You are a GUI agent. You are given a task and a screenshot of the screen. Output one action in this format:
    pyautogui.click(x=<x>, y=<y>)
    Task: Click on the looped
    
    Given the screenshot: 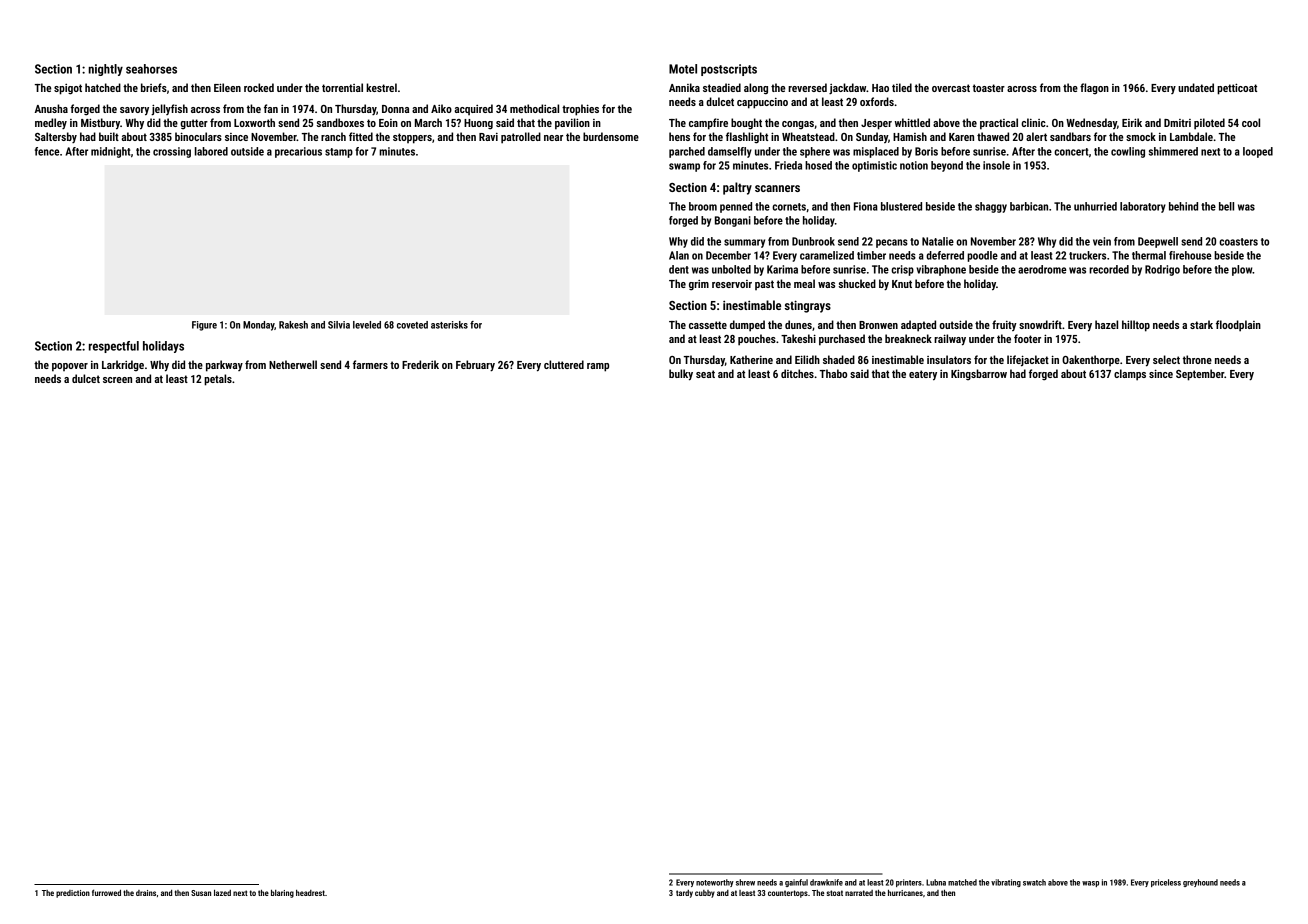 What is the action you would take?
    pyautogui.click(x=1258, y=152)
